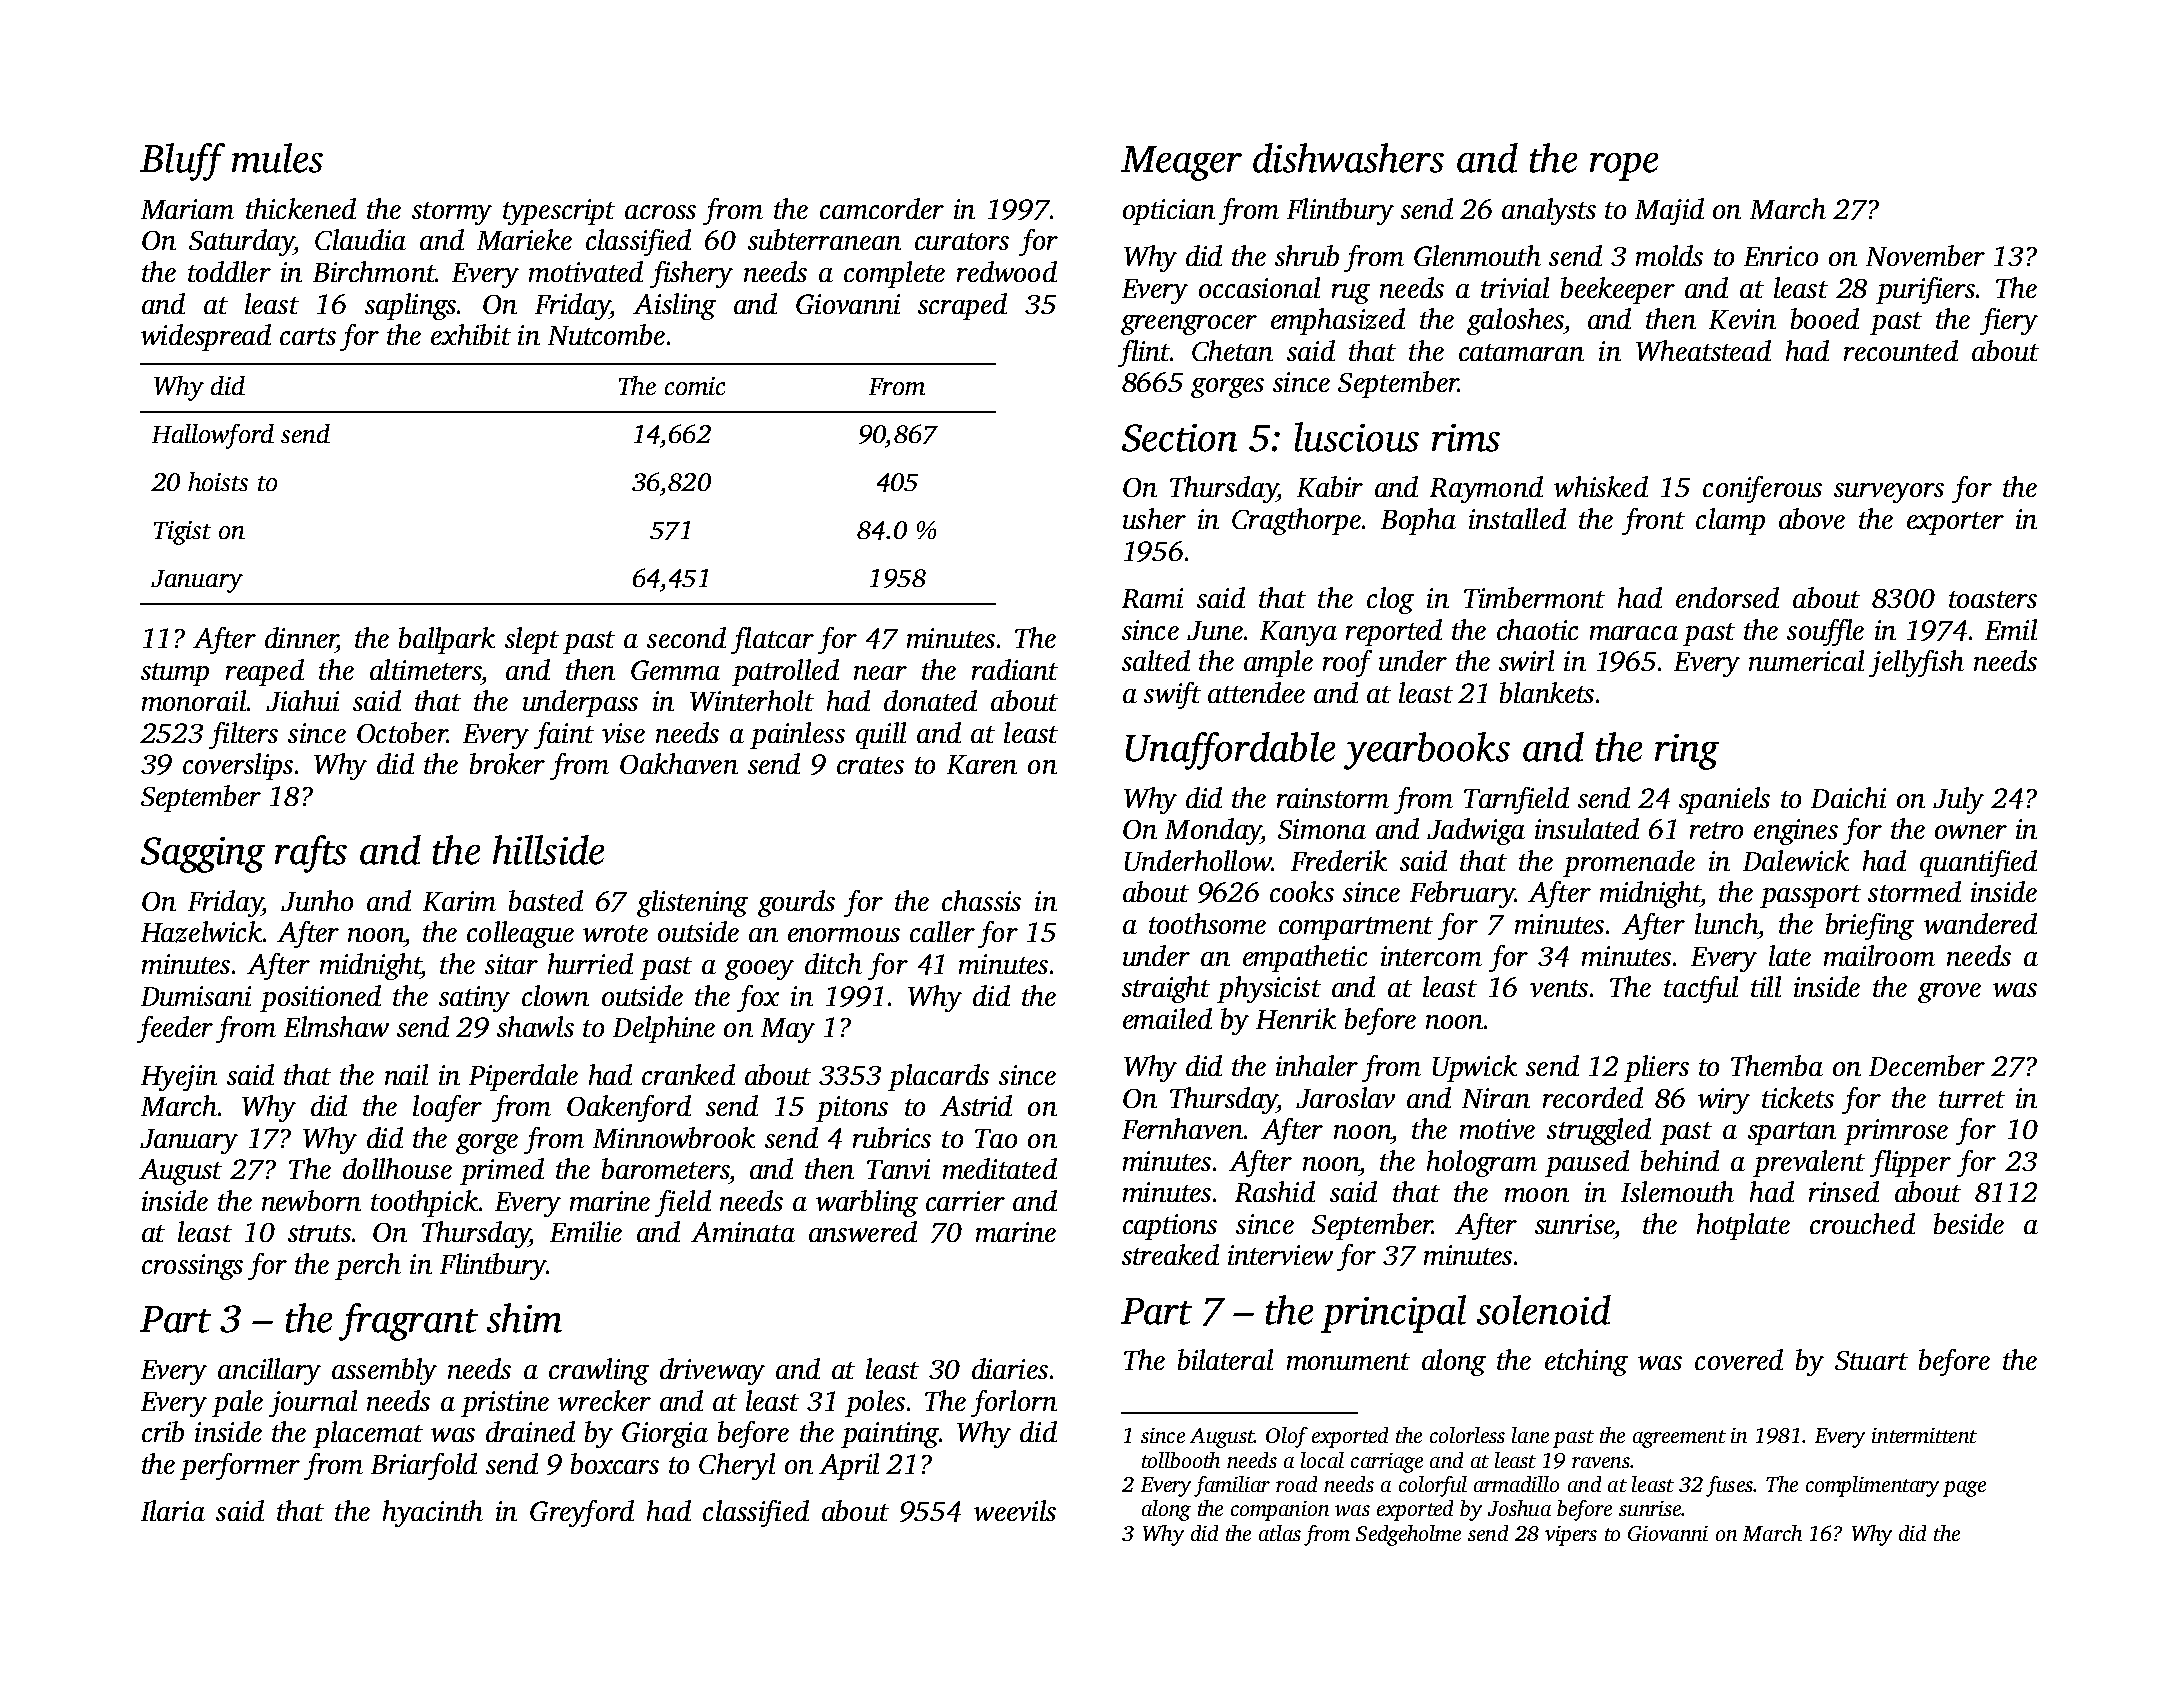 Image resolution: width=2178 pixels, height=1683 pixels. What do you see at coordinates (1624, 167) in the screenshot?
I see `rope` at bounding box center [1624, 167].
